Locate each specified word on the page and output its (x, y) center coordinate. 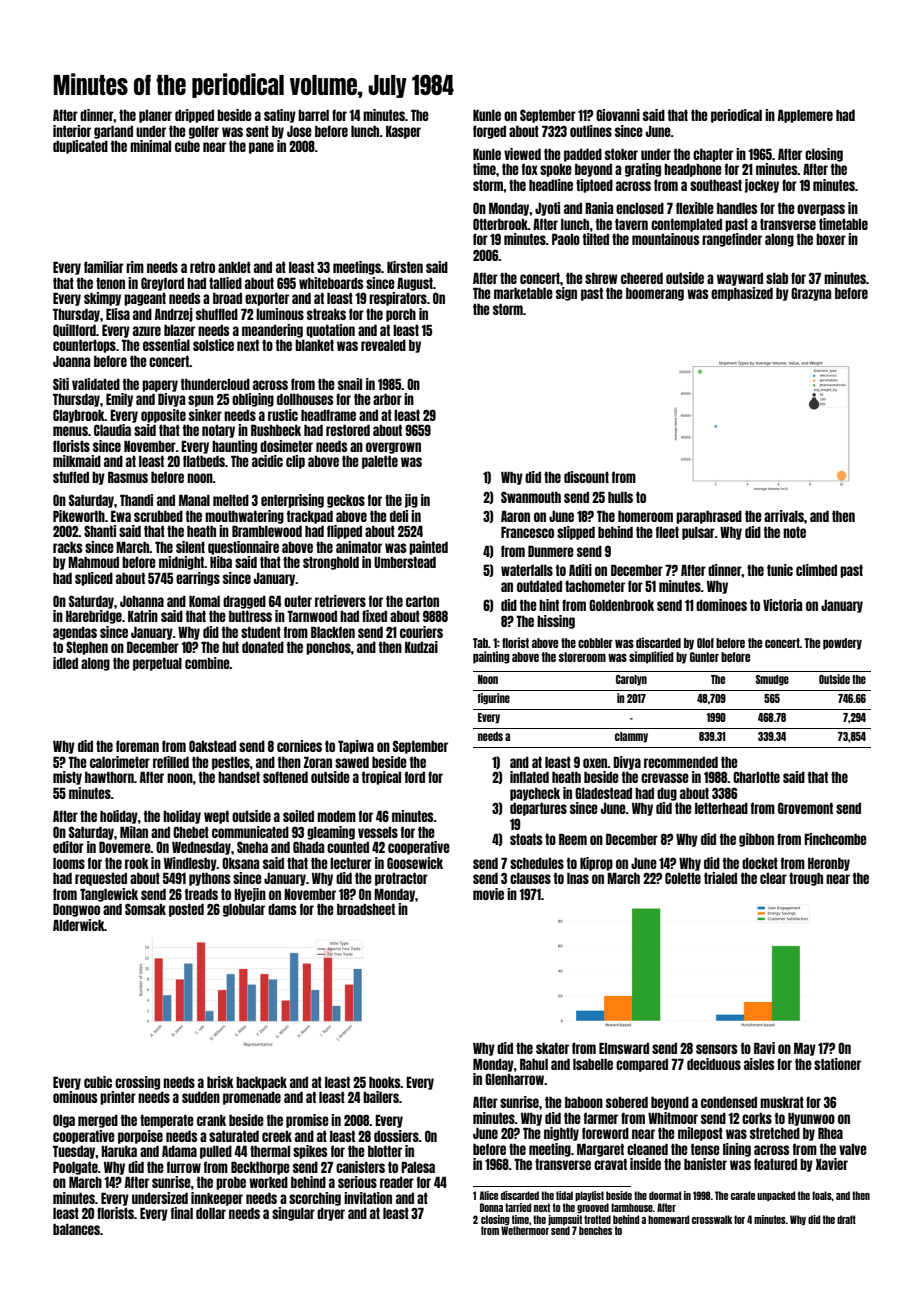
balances (76, 1229)
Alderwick (79, 925)
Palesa (418, 1167)
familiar (104, 267)
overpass (821, 210)
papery (160, 386)
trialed (720, 878)
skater (552, 1048)
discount (586, 477)
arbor (387, 399)
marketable (523, 293)
